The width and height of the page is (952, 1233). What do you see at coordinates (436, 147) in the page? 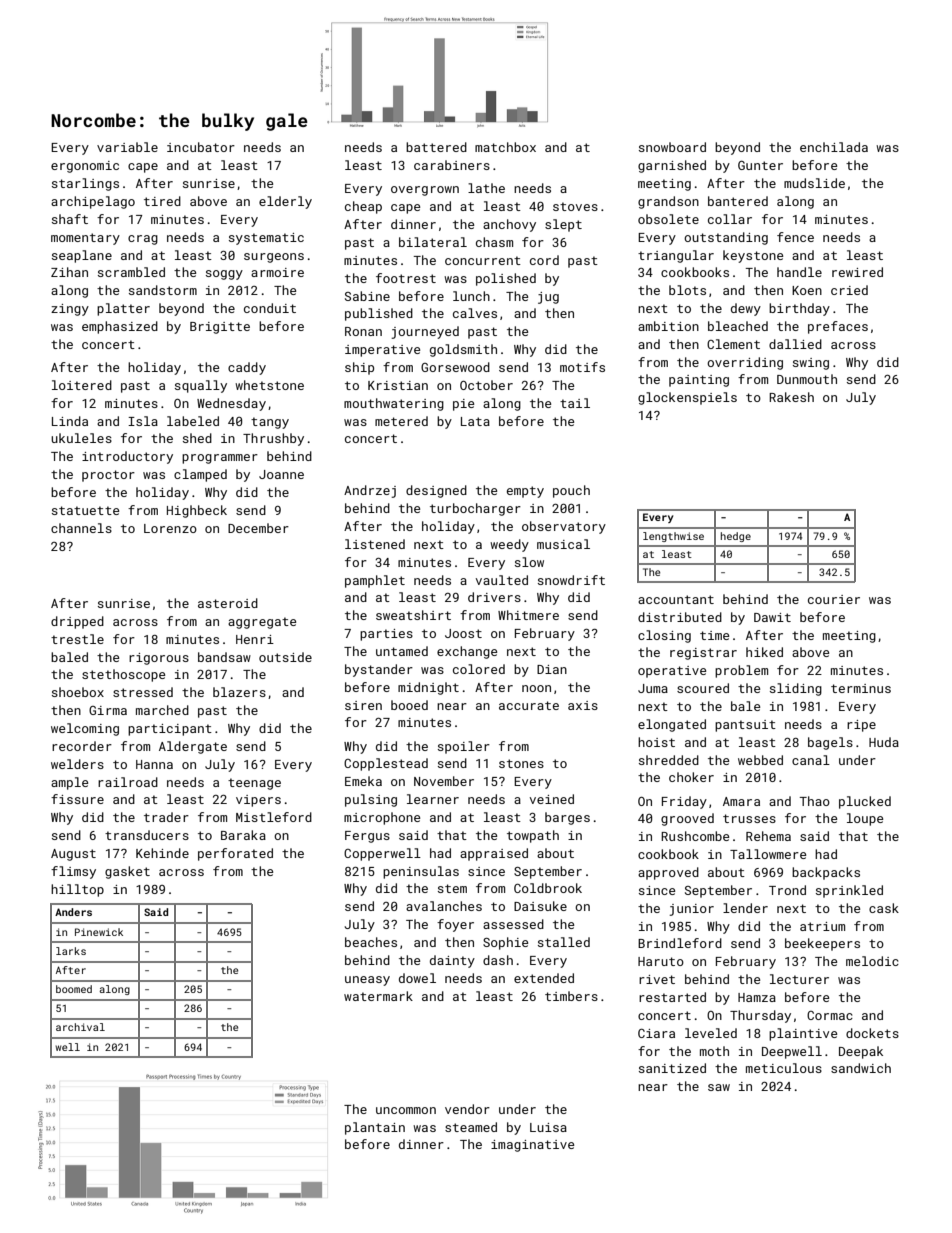
I see `battered` at bounding box center [436, 147].
